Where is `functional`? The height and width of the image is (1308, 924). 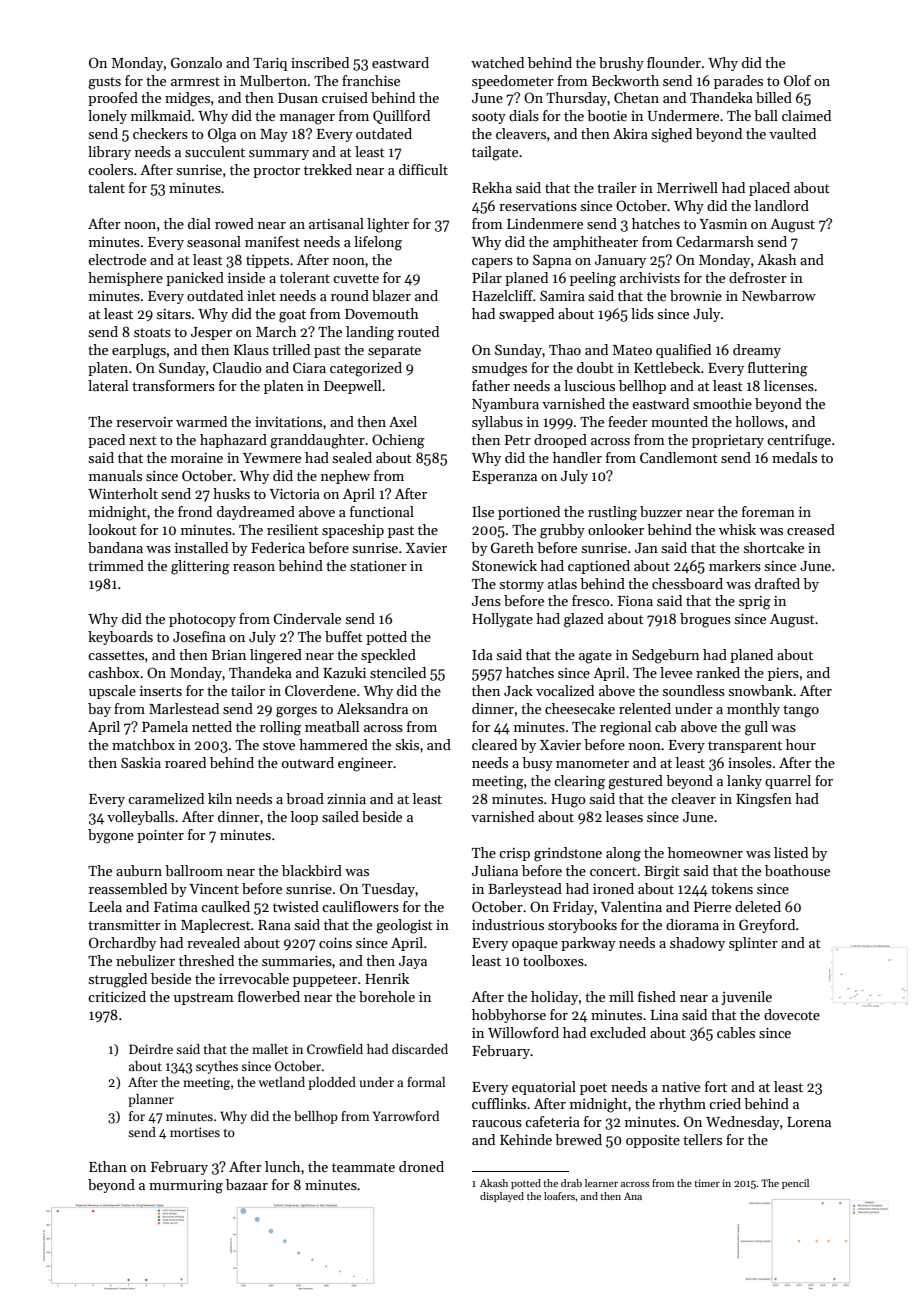 functional is located at coordinates (382, 511).
